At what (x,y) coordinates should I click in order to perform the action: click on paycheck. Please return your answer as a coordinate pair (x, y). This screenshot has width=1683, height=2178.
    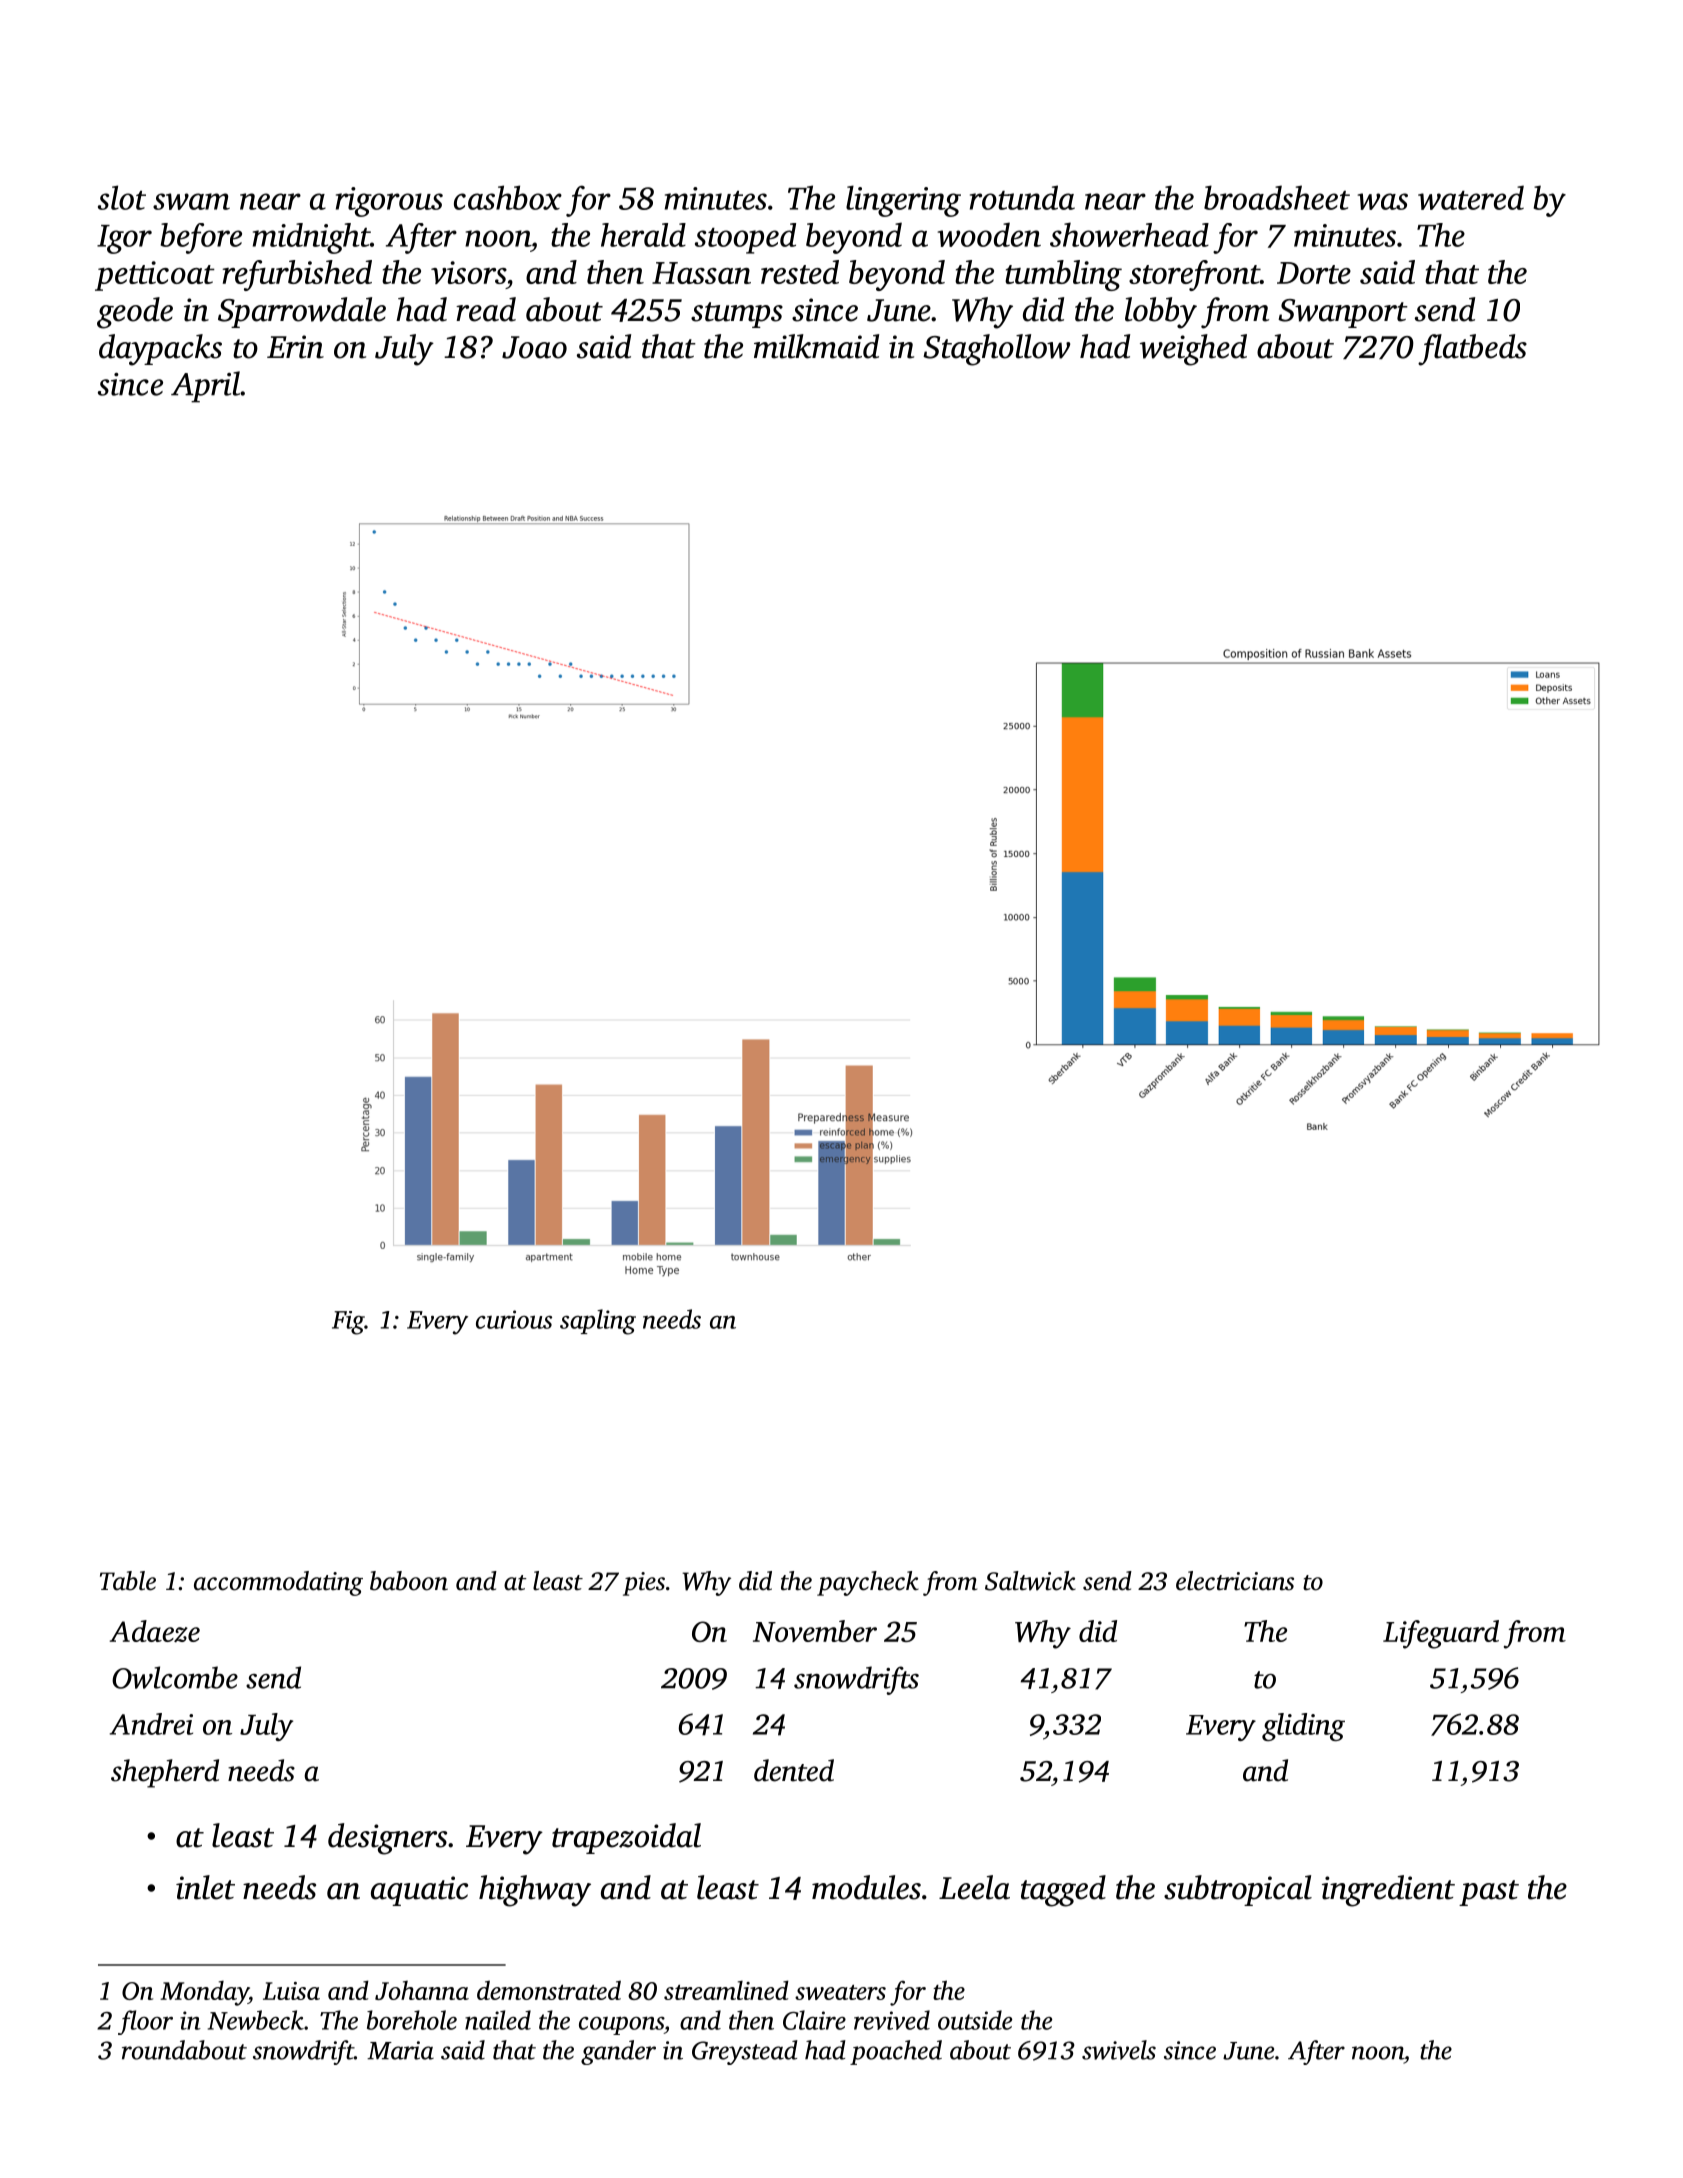
    Looking at the image, I should click on (868, 1583).
